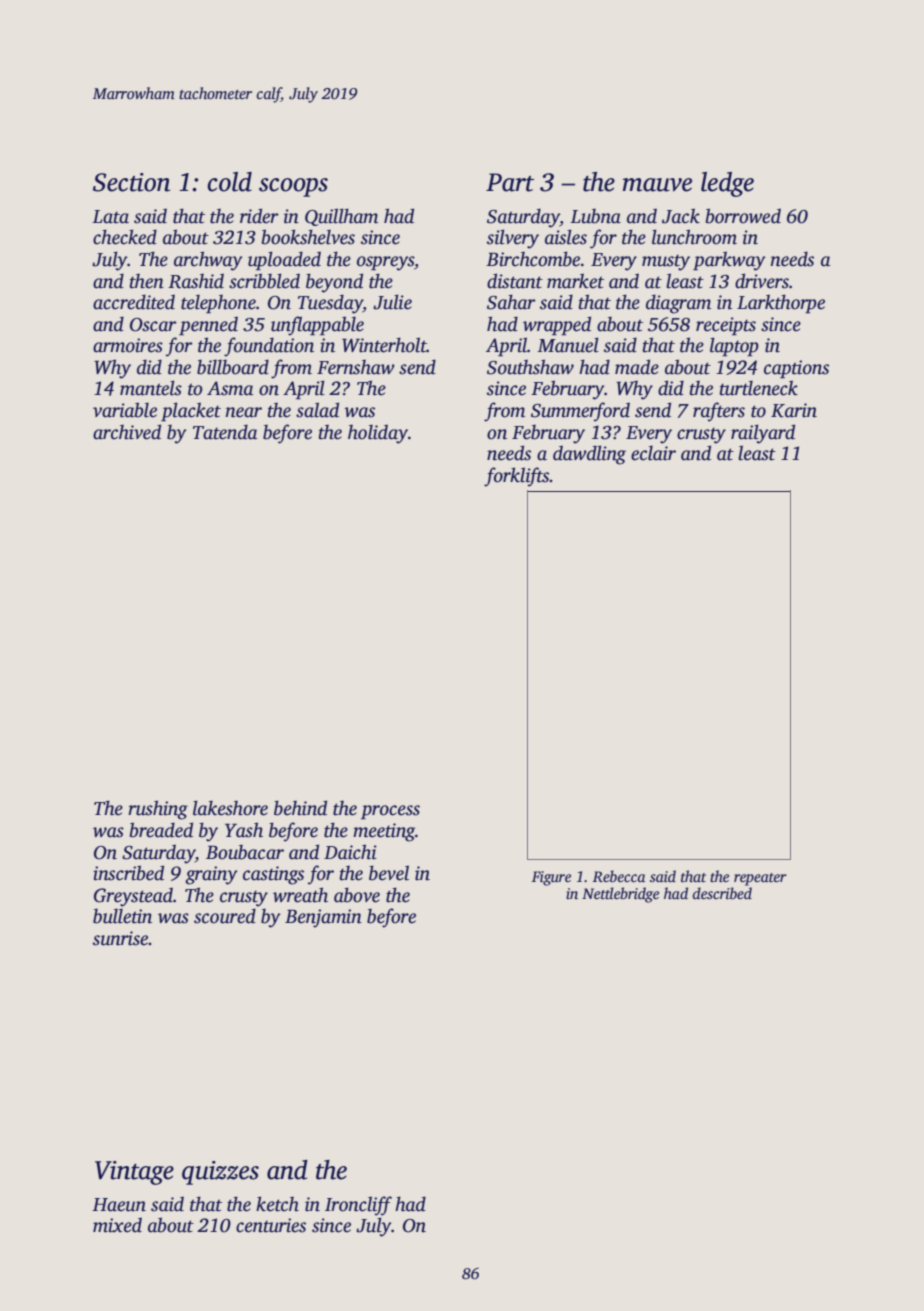 The height and width of the screenshot is (1311, 924). Describe the element at coordinates (619, 876) in the screenshot. I see `Rebecca` at that location.
